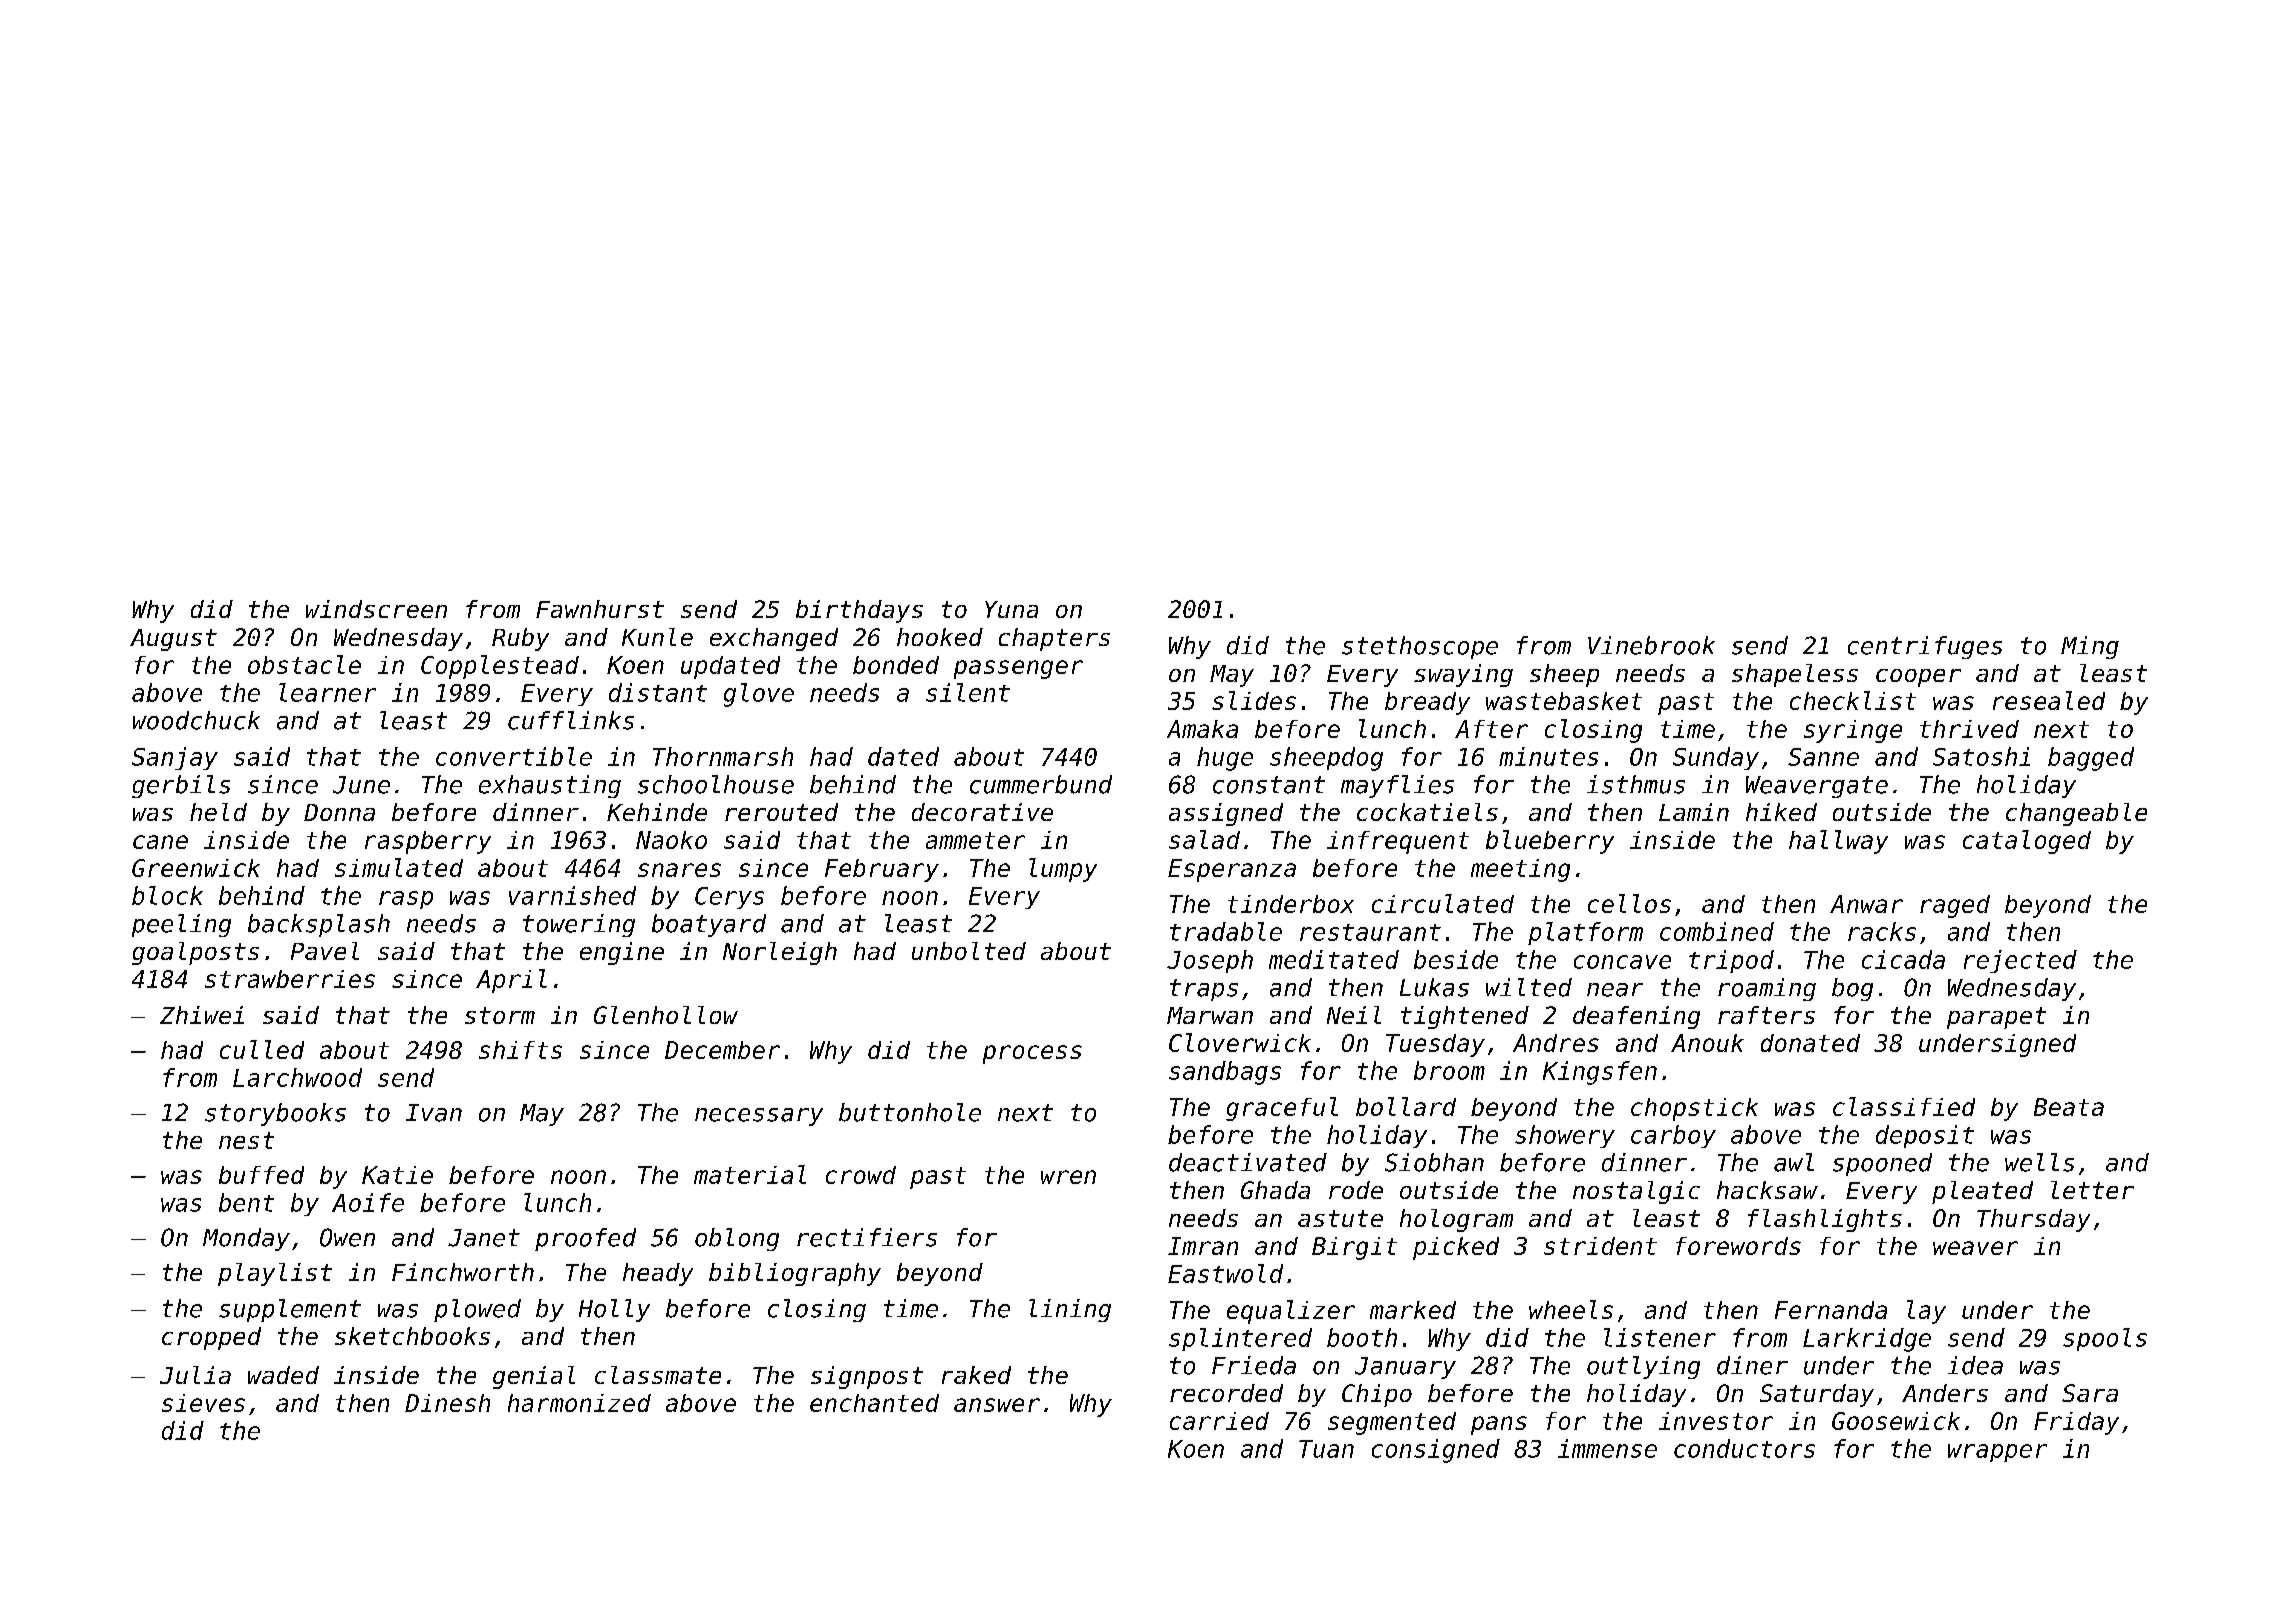 This page has width=2282, height=1614. What do you see at coordinates (1068, 1177) in the page?
I see `wren` at bounding box center [1068, 1177].
